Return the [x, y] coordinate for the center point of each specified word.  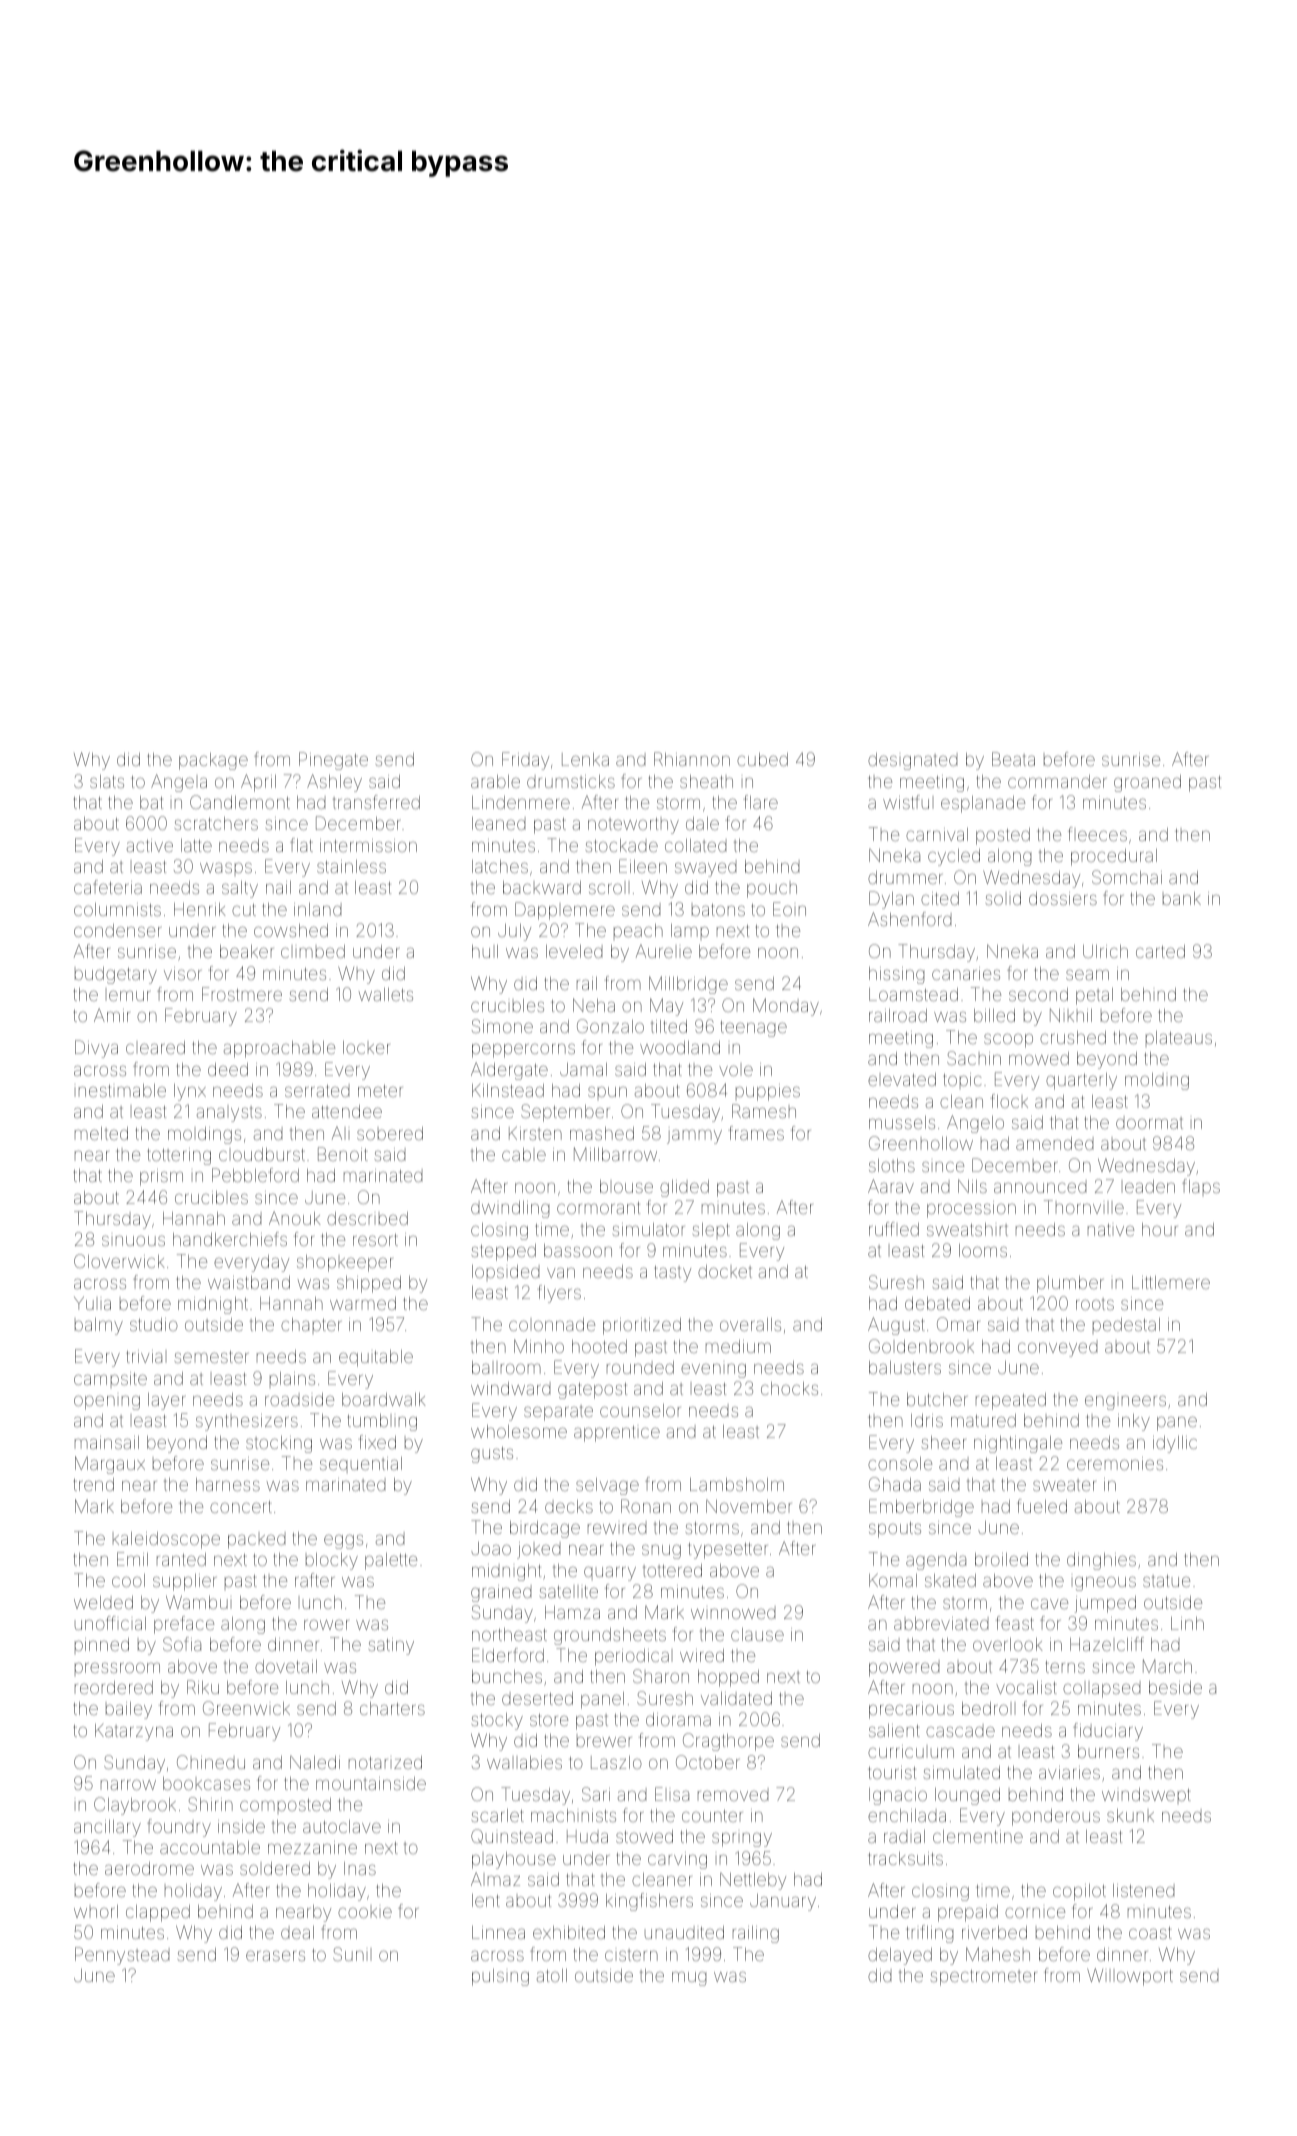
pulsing [500, 1977]
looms [983, 1250]
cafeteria [108, 887]
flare [760, 802]
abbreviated [941, 1623]
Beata [1013, 759]
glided [684, 1188]
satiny [391, 1646]
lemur [129, 995]
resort [375, 1240]
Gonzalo [610, 1026]
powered [904, 1669]
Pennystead [122, 1956]
